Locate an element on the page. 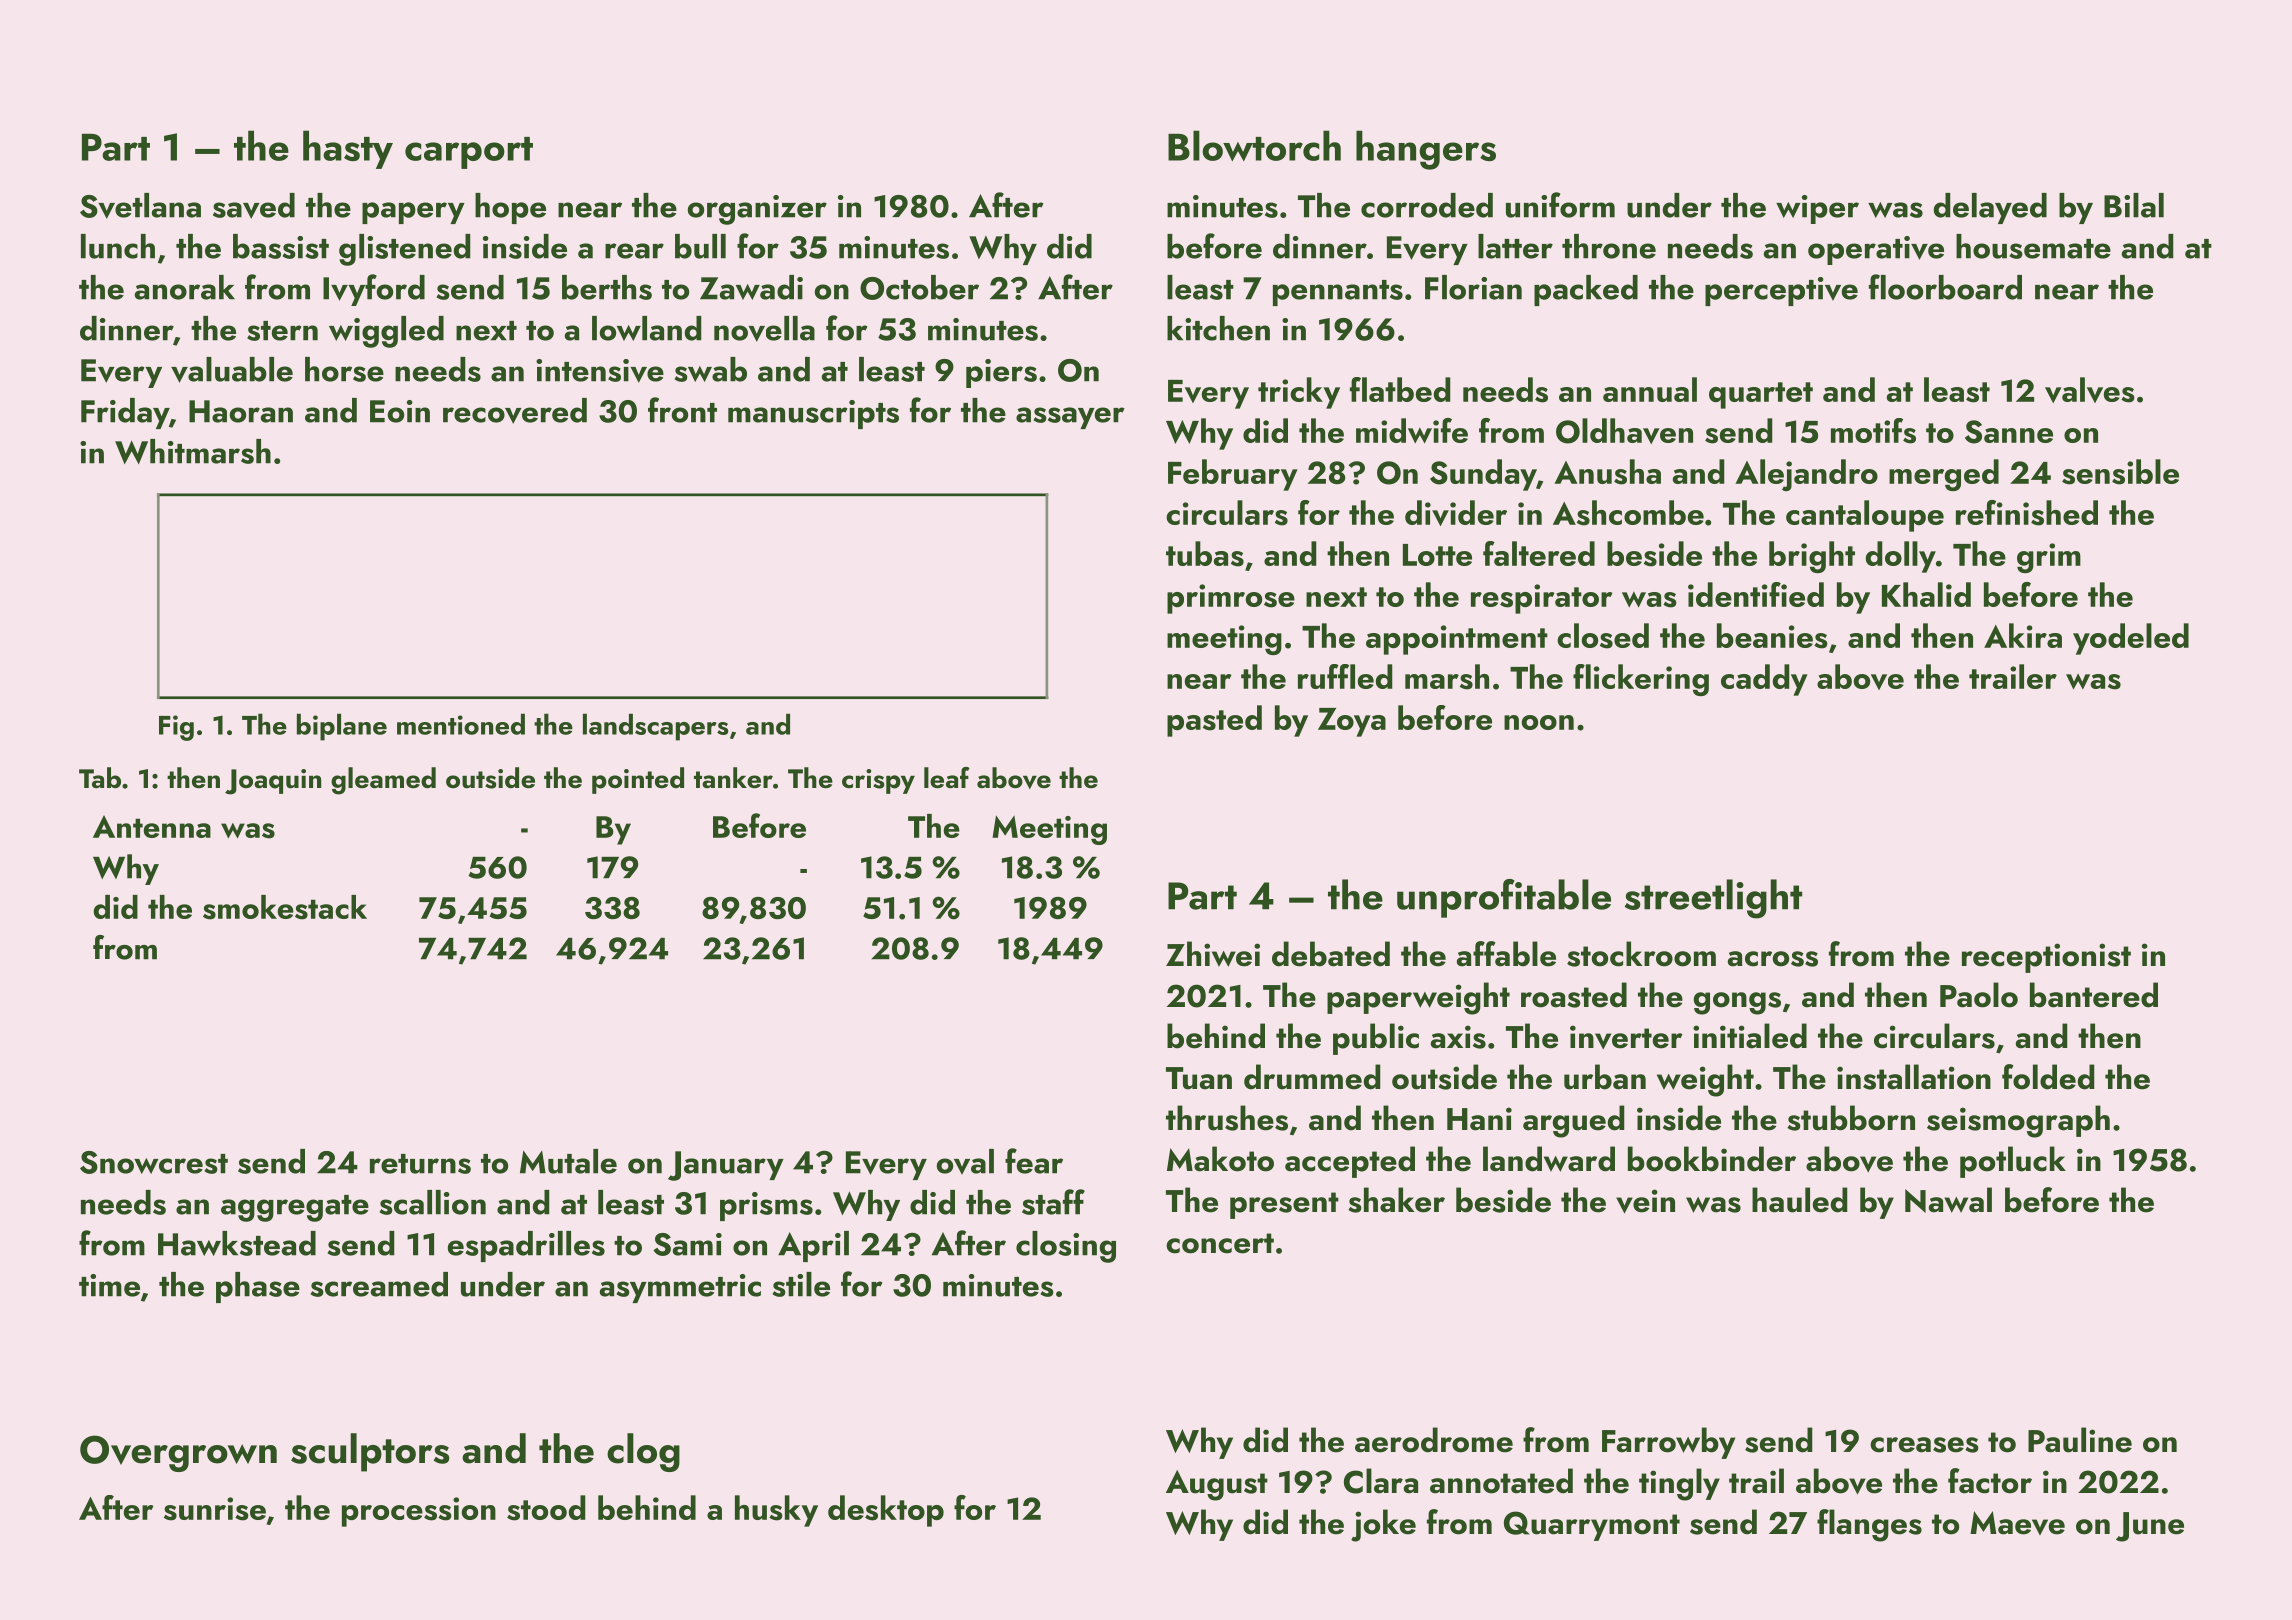 This page has height=1620, width=2292. Fig is located at coordinates (176, 728).
